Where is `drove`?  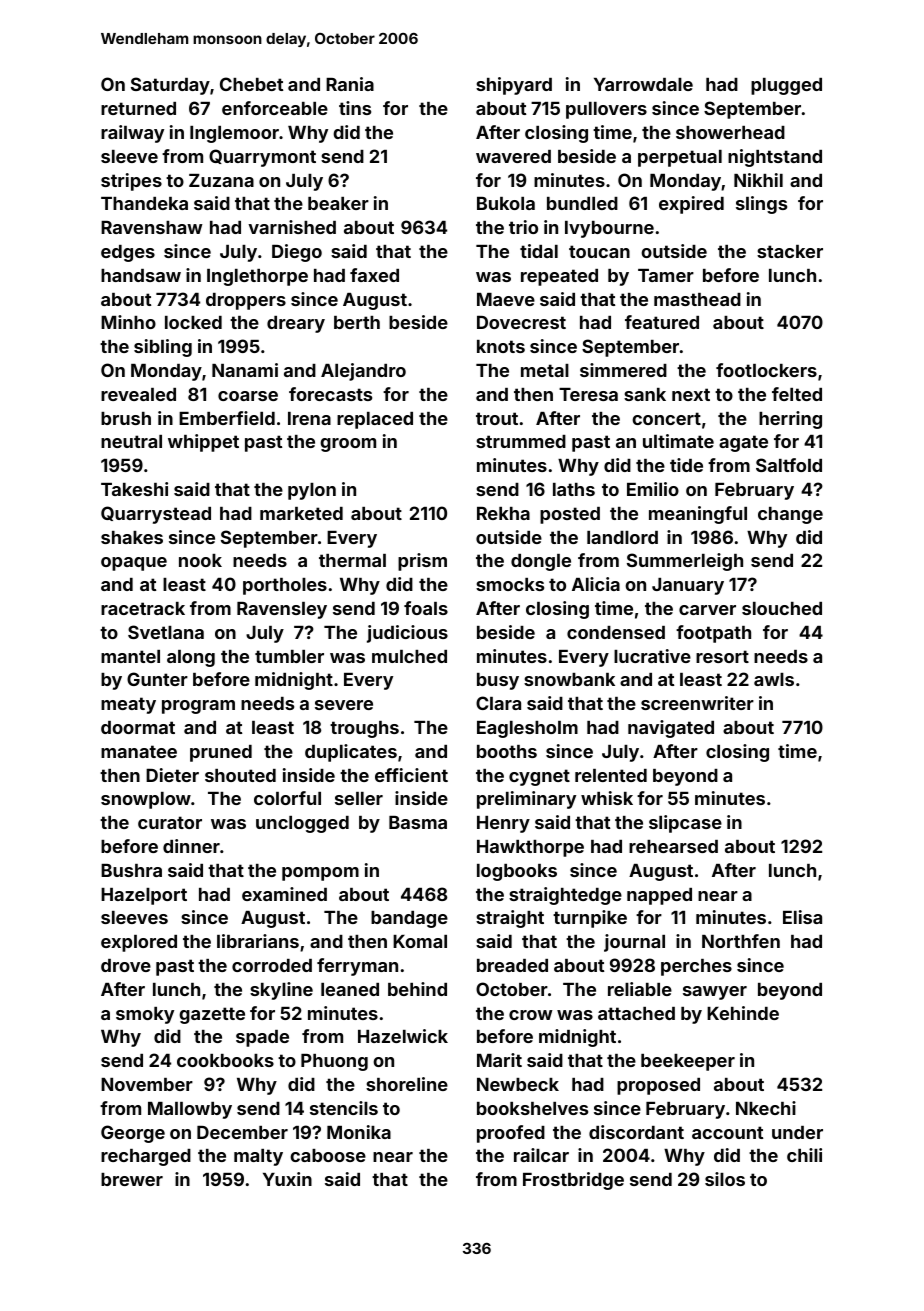
drove is located at coordinates (126, 965).
